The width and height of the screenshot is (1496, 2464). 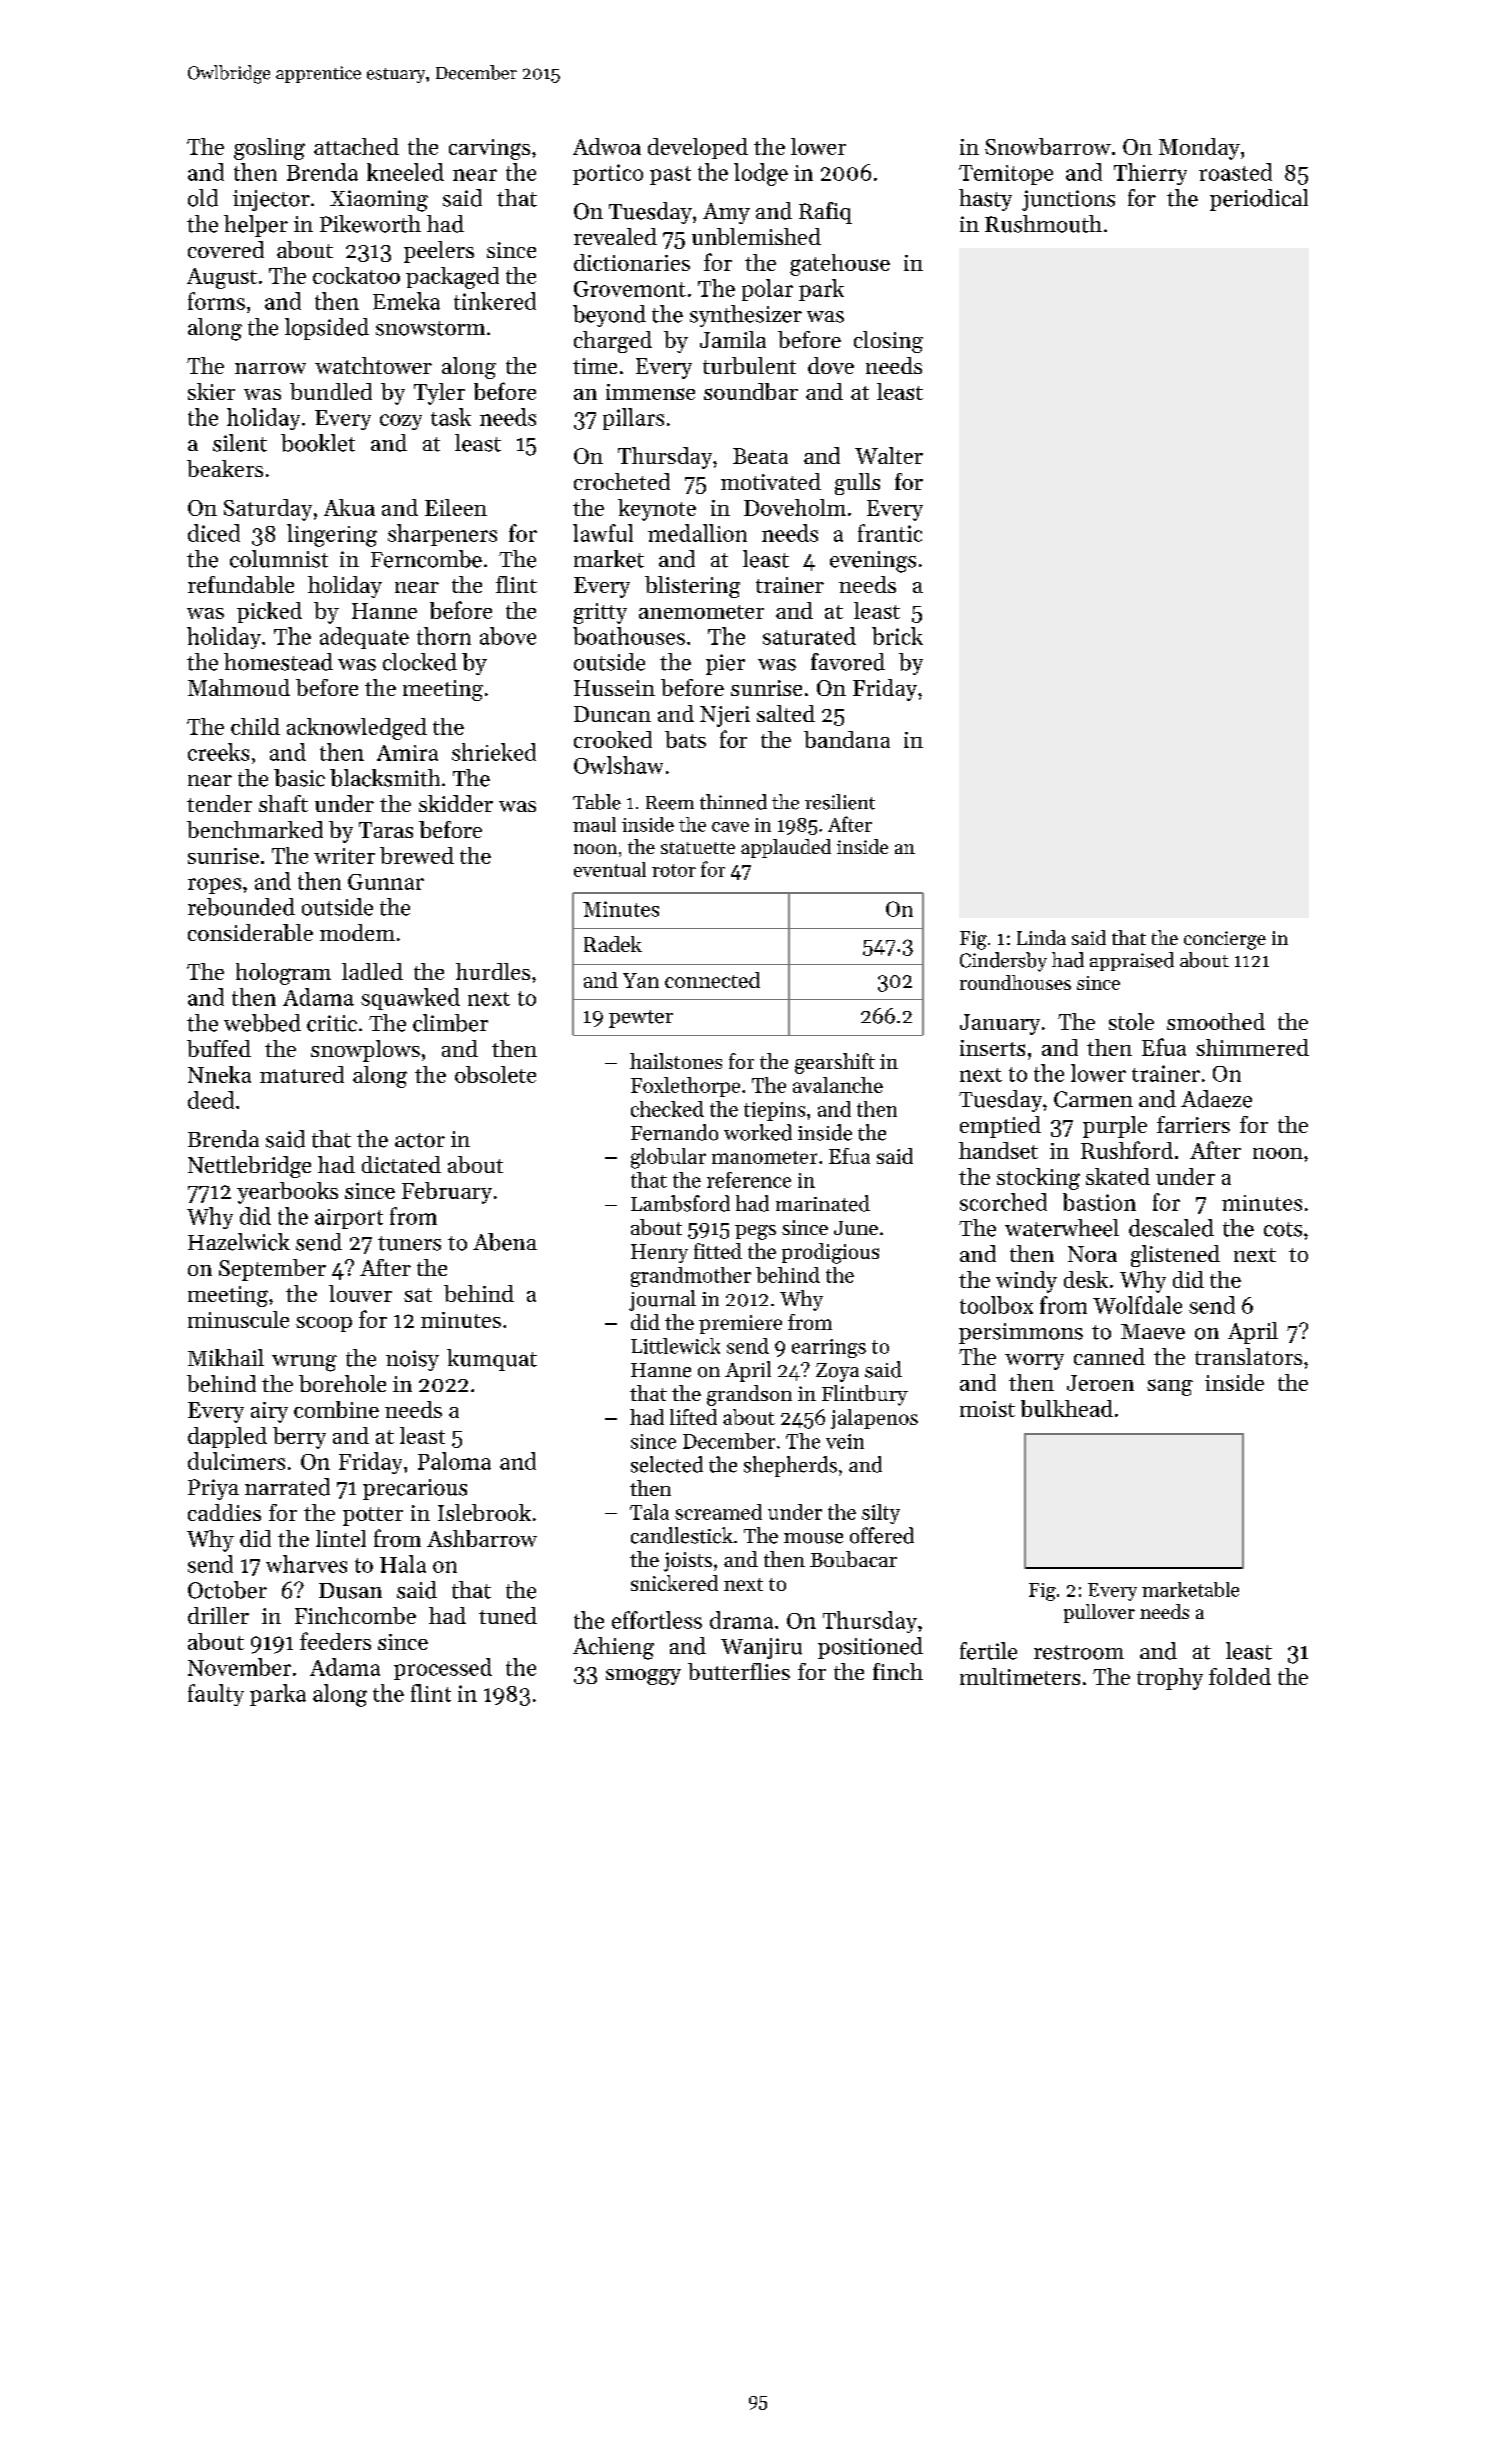 What do you see at coordinates (227, 1437) in the screenshot?
I see `dappled` at bounding box center [227, 1437].
